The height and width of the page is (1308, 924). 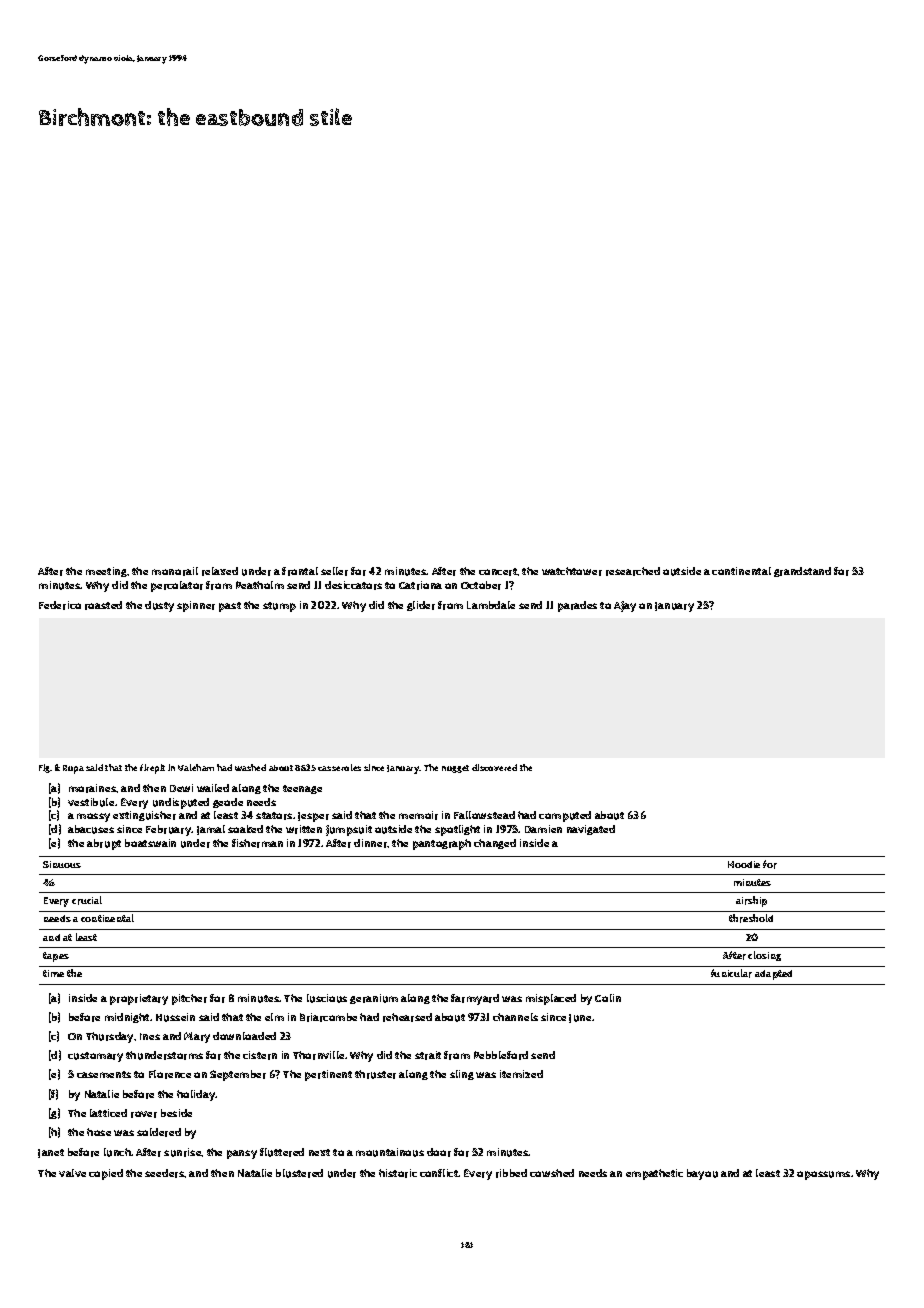 What do you see at coordinates (802, 572) in the page?
I see `grandstand` at bounding box center [802, 572].
